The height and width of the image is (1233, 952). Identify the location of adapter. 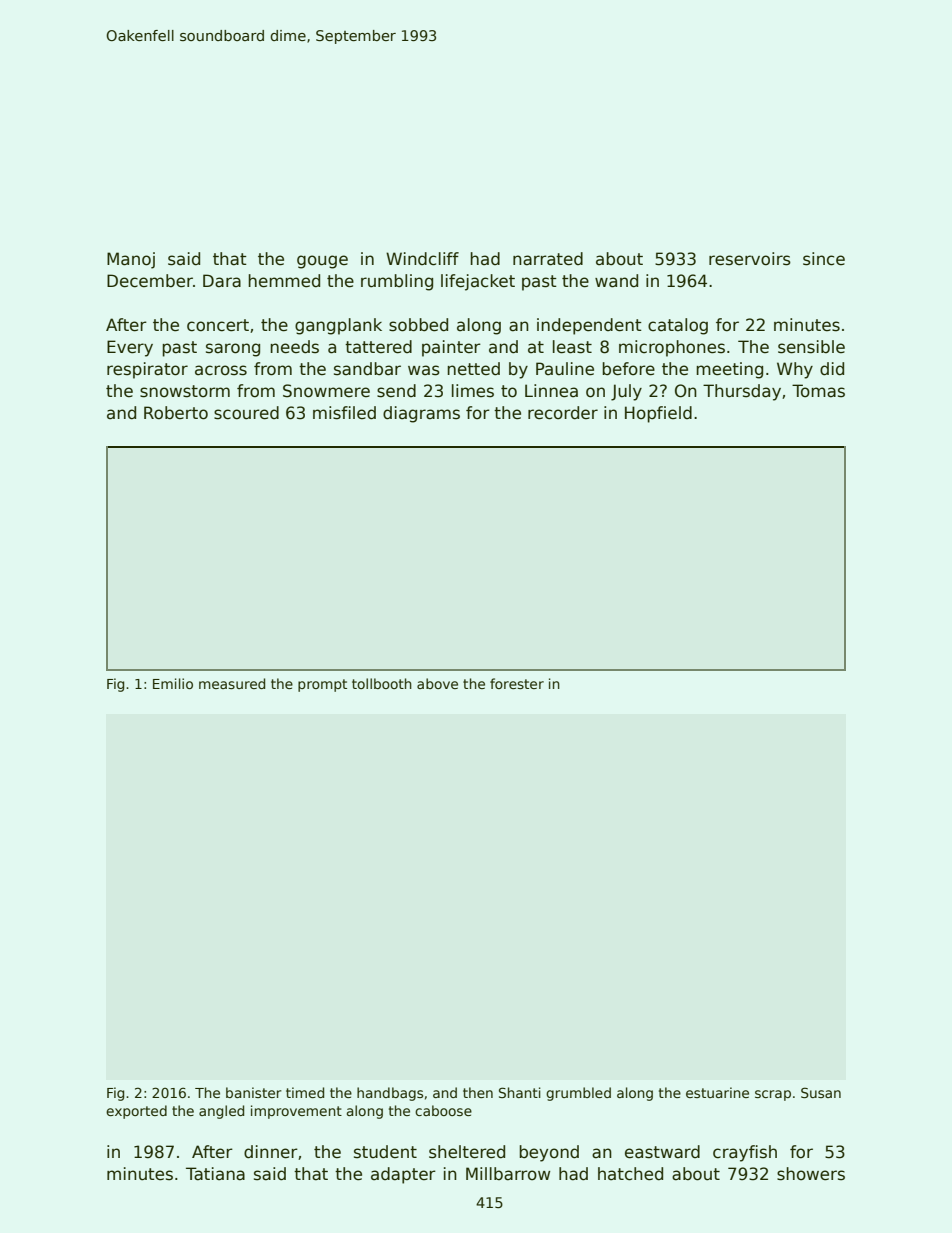
(403, 1175).
